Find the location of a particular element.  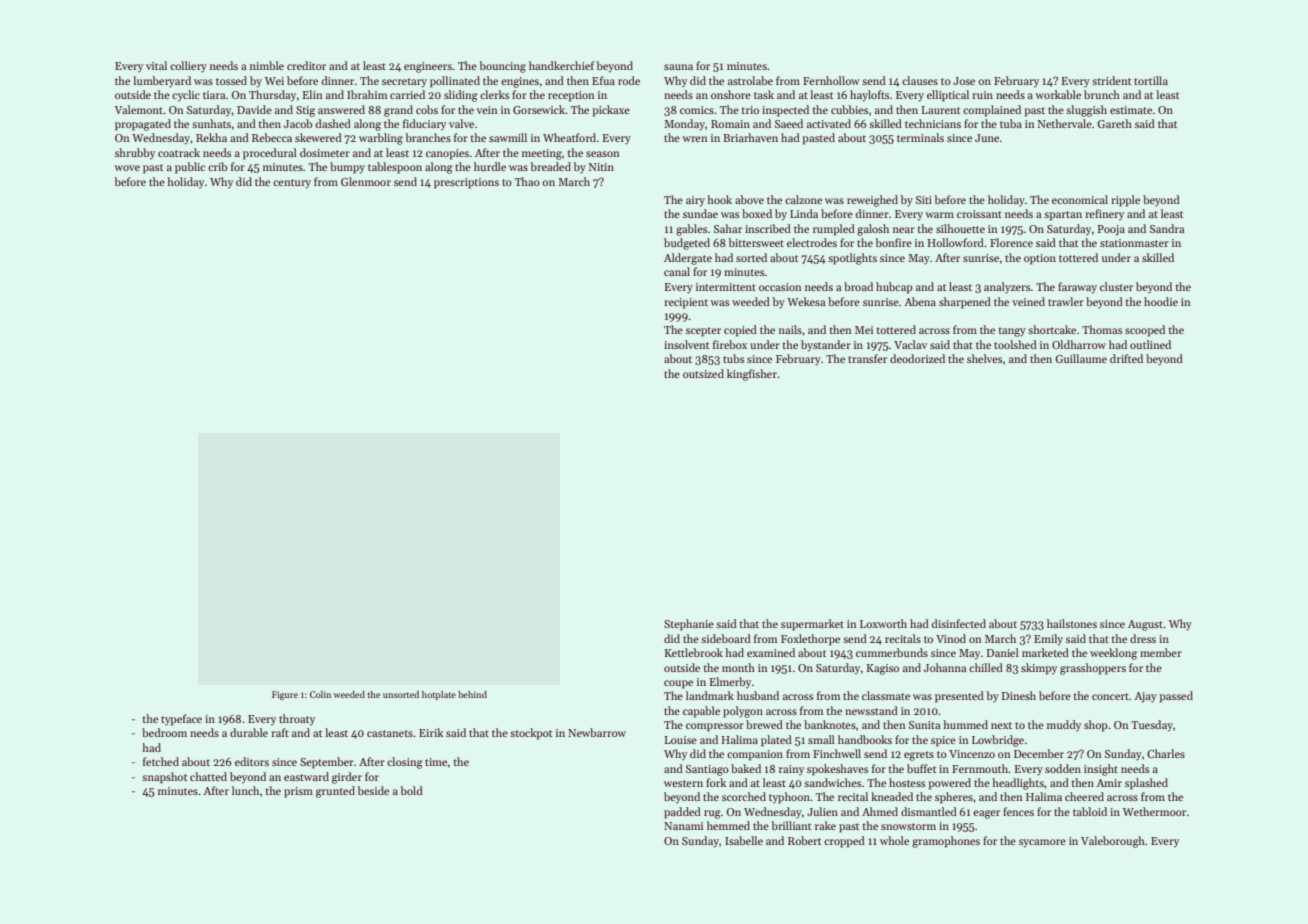

Rekha is located at coordinates (211, 137).
